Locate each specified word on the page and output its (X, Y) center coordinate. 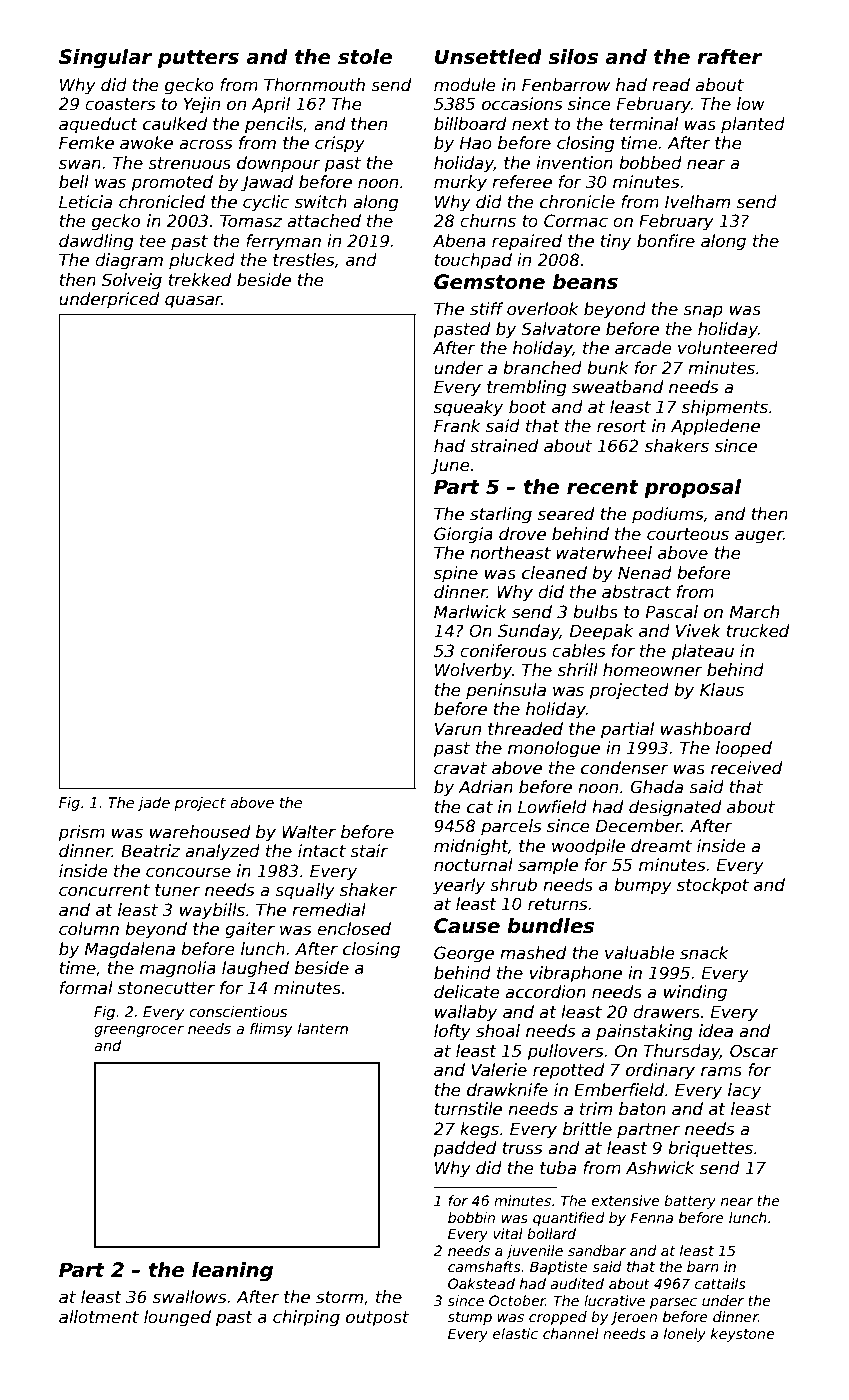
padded (464, 1149)
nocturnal (473, 865)
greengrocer (139, 1031)
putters (198, 59)
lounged (177, 1318)
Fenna (651, 1217)
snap (703, 312)
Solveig (132, 281)
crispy (340, 144)
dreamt (661, 846)
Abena (459, 241)
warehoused (200, 832)
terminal (644, 124)
